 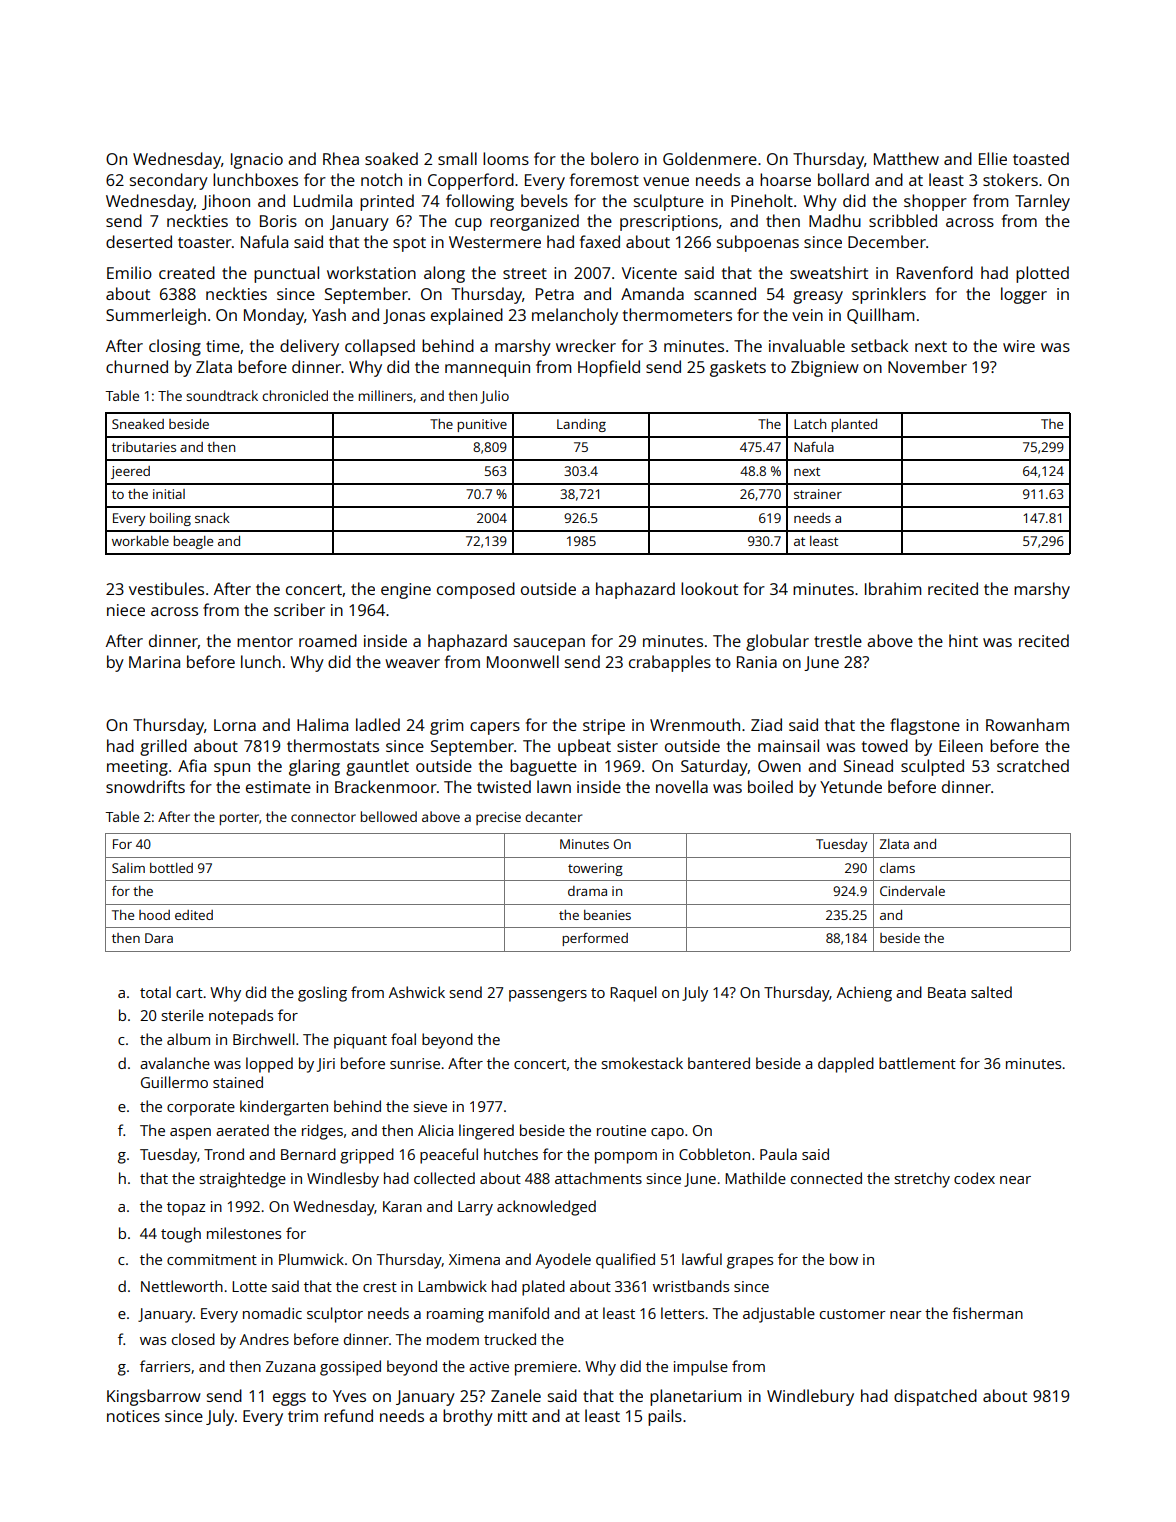 I want to click on closed, so click(x=193, y=1339).
